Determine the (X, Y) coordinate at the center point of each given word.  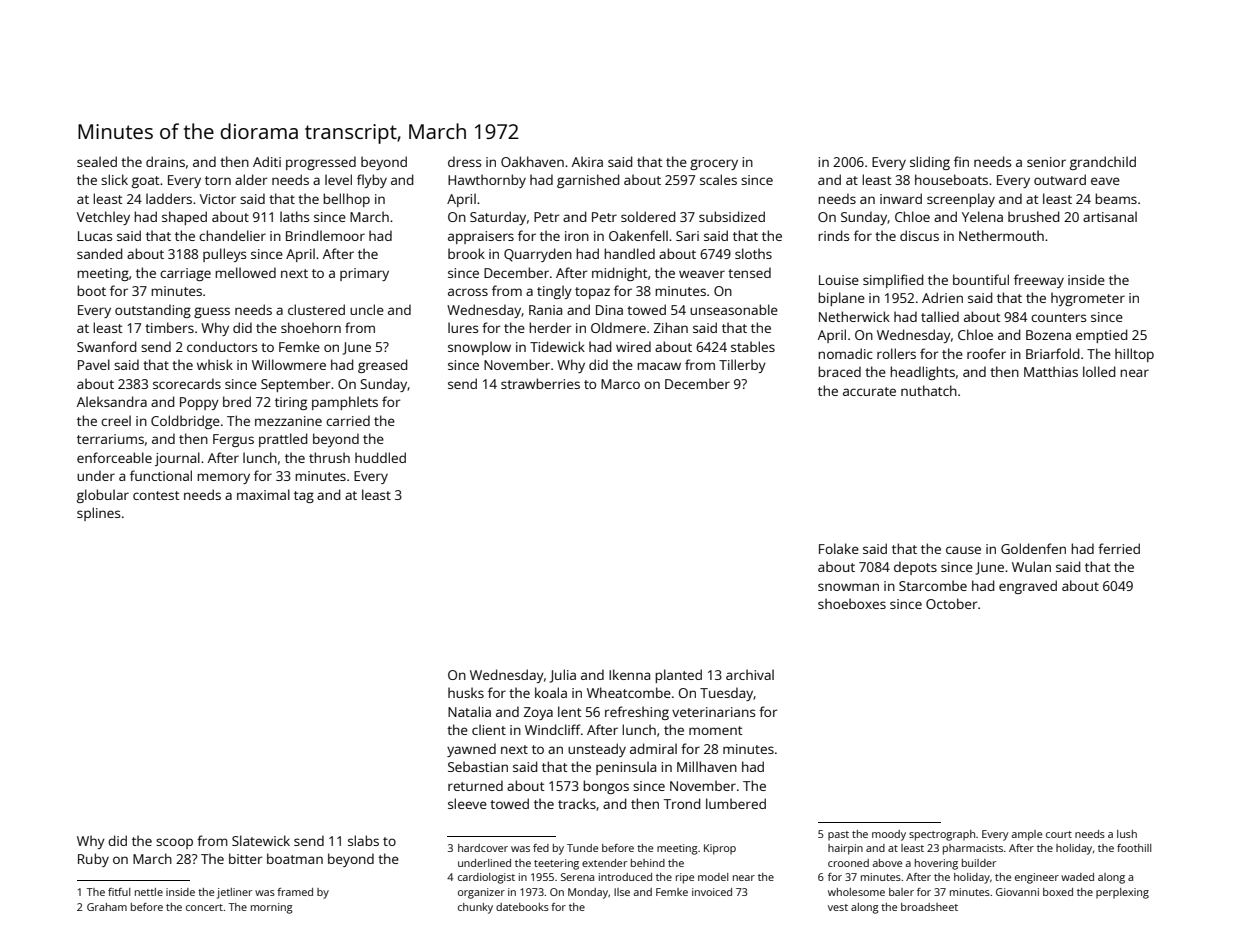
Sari (687, 236)
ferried (1119, 548)
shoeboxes (852, 603)
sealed (97, 161)
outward (1060, 179)
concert (204, 907)
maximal (263, 494)
